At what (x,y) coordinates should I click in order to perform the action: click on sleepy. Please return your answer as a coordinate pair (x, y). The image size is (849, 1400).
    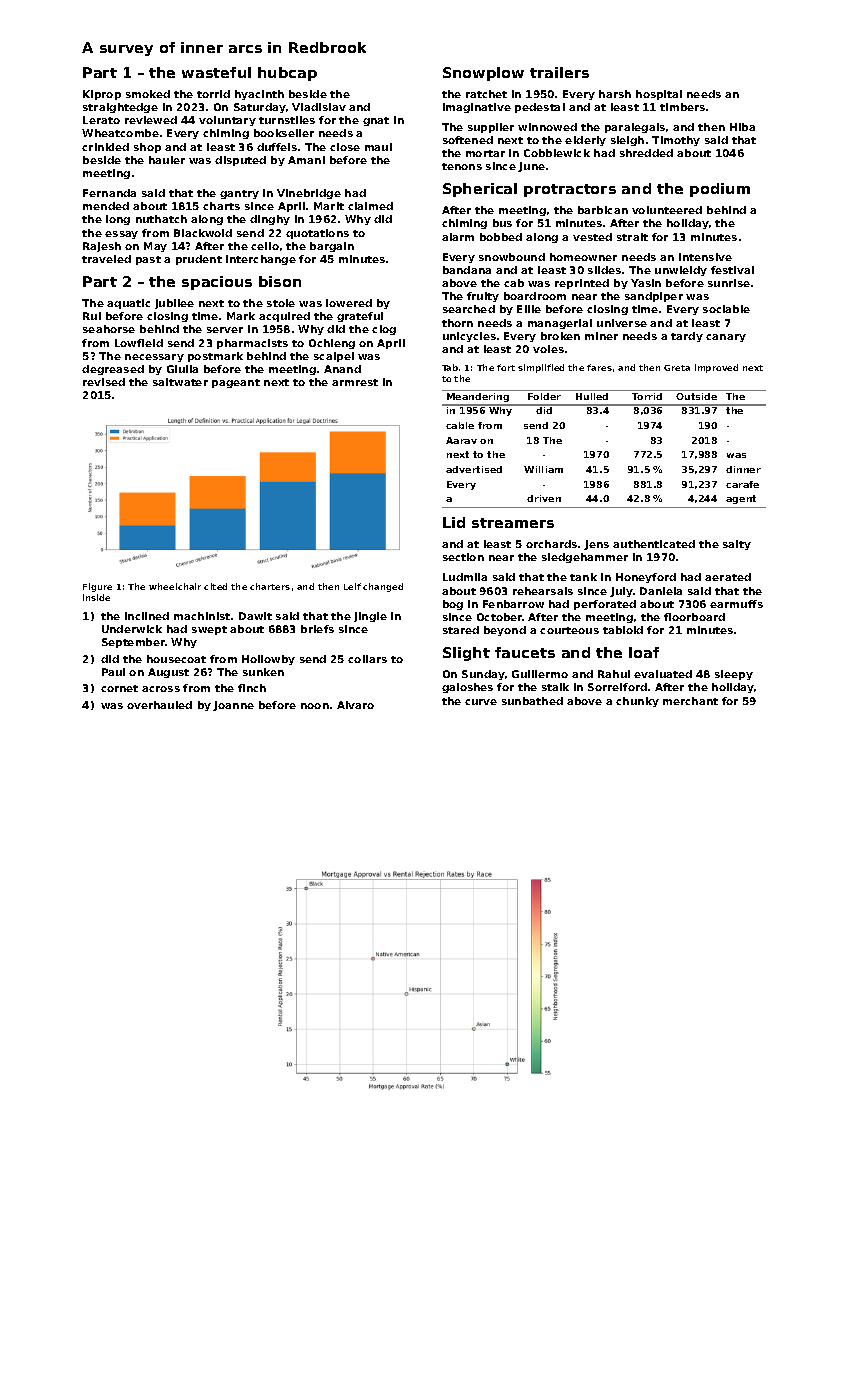
    Looking at the image, I should click on (734, 675).
